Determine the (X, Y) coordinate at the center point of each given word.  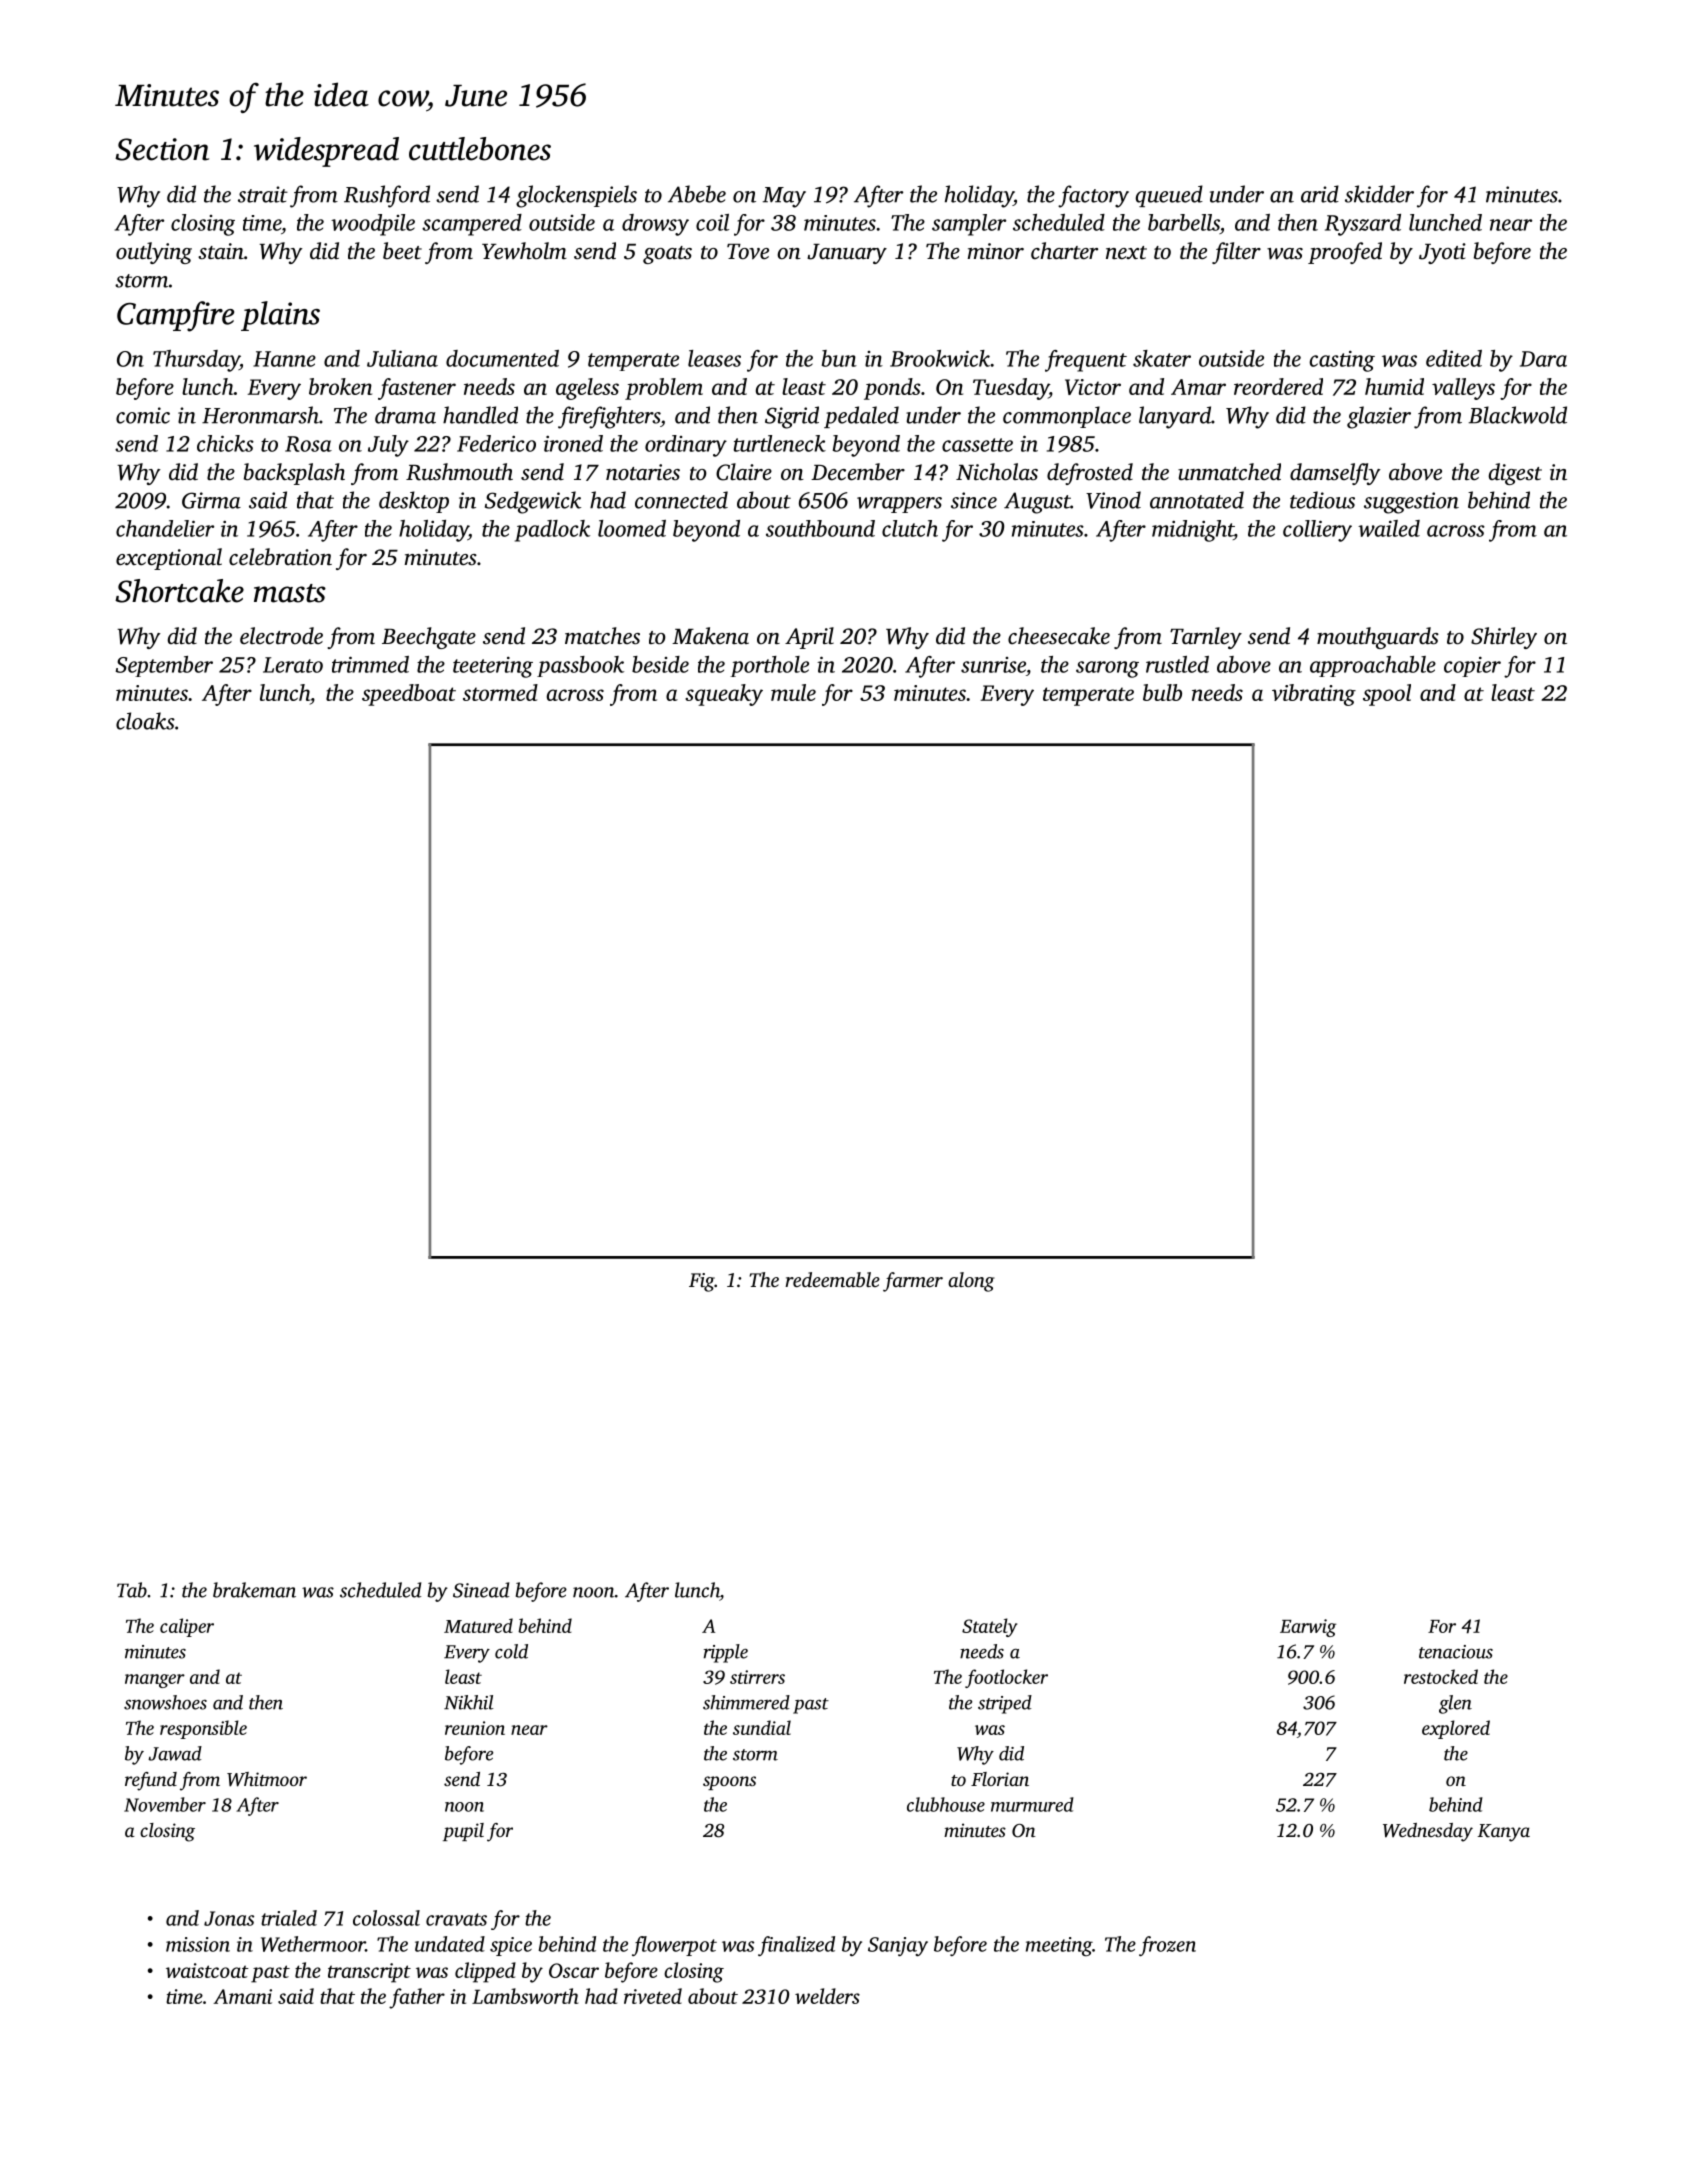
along (971, 1282)
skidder (1379, 194)
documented (502, 358)
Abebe (697, 194)
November (165, 1804)
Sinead (481, 1590)
